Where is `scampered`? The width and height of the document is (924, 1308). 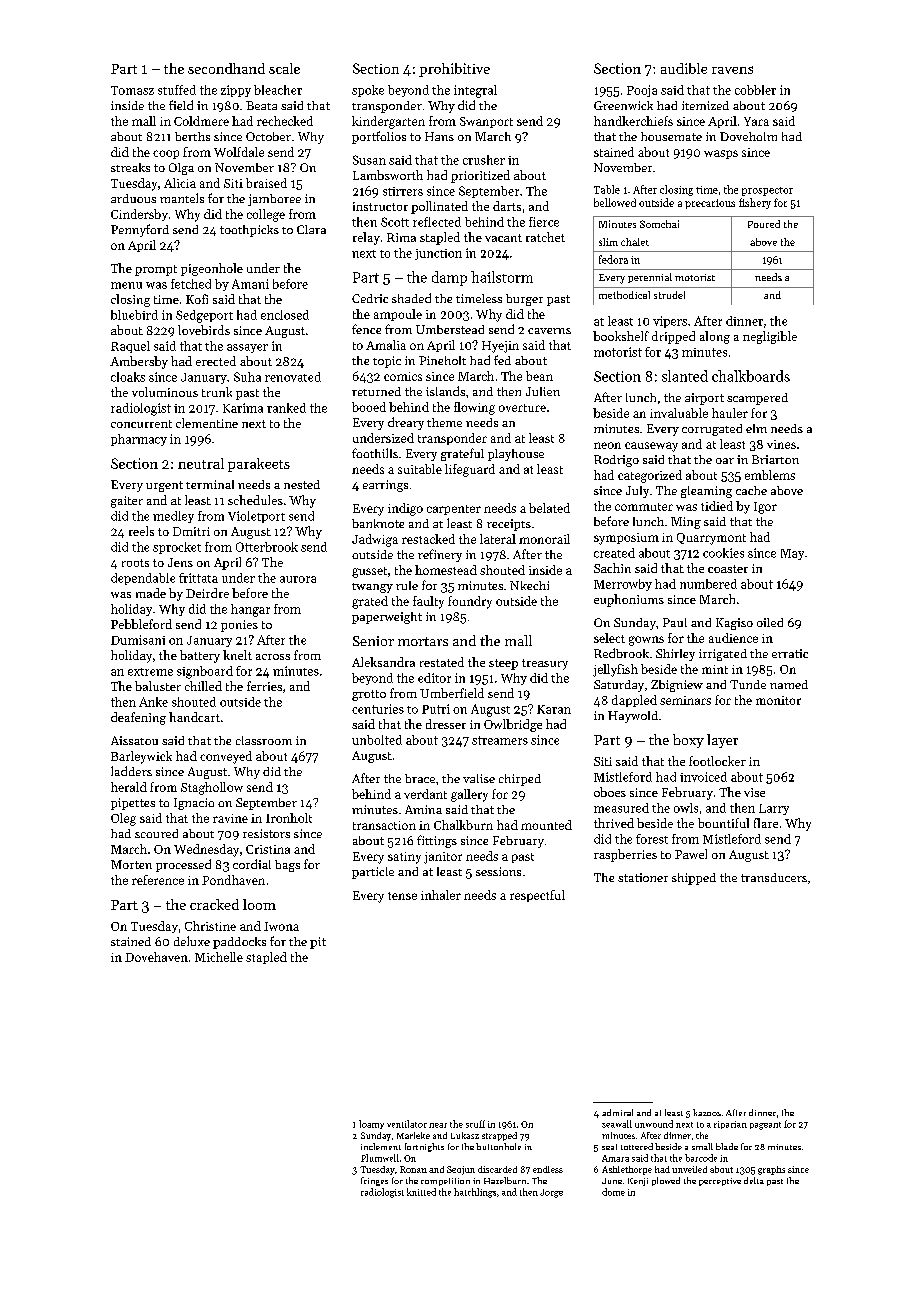 scampered is located at coordinates (757, 399).
